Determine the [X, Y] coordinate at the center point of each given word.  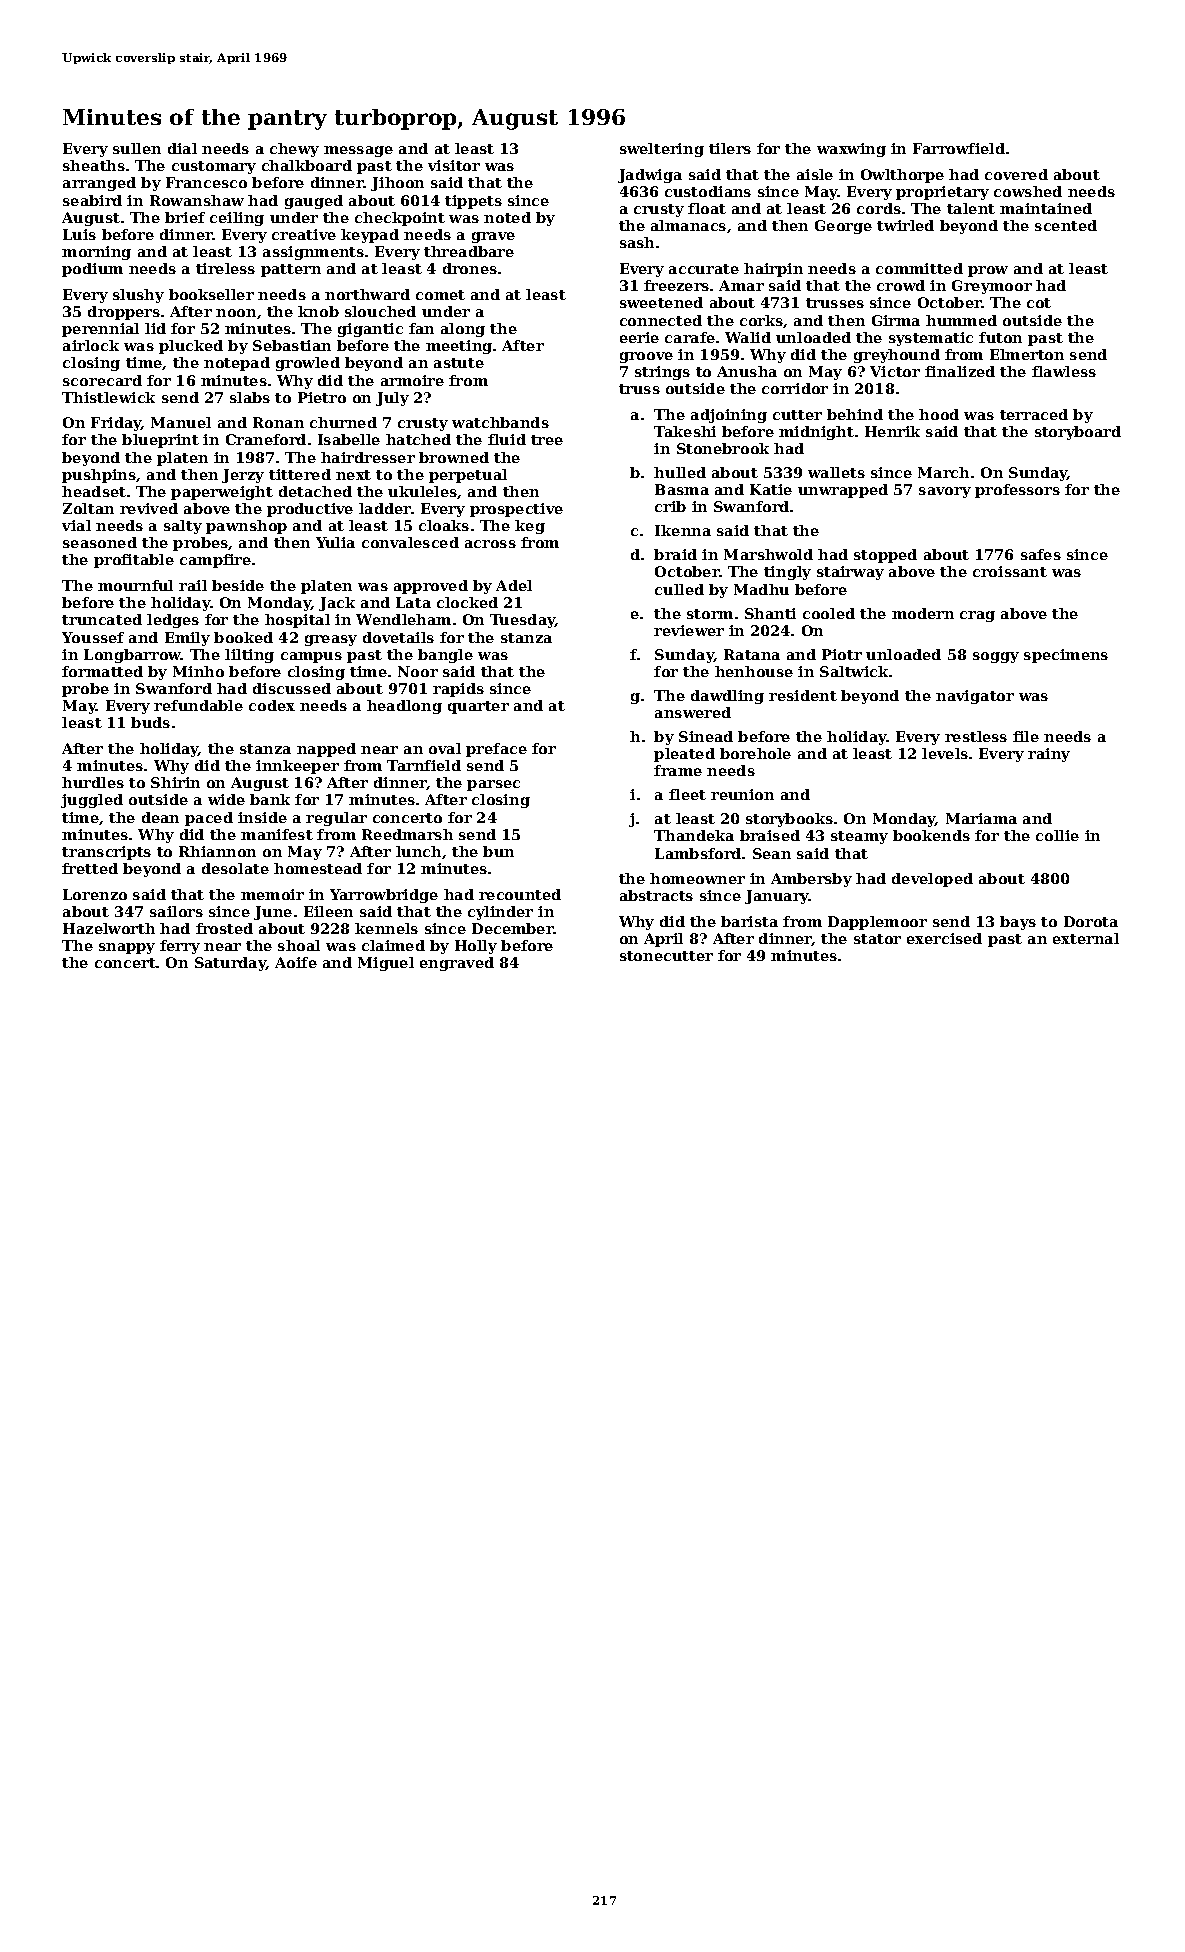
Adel [514, 585]
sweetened [661, 302]
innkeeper [297, 767]
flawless [1064, 371]
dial [182, 148]
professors [1017, 491]
